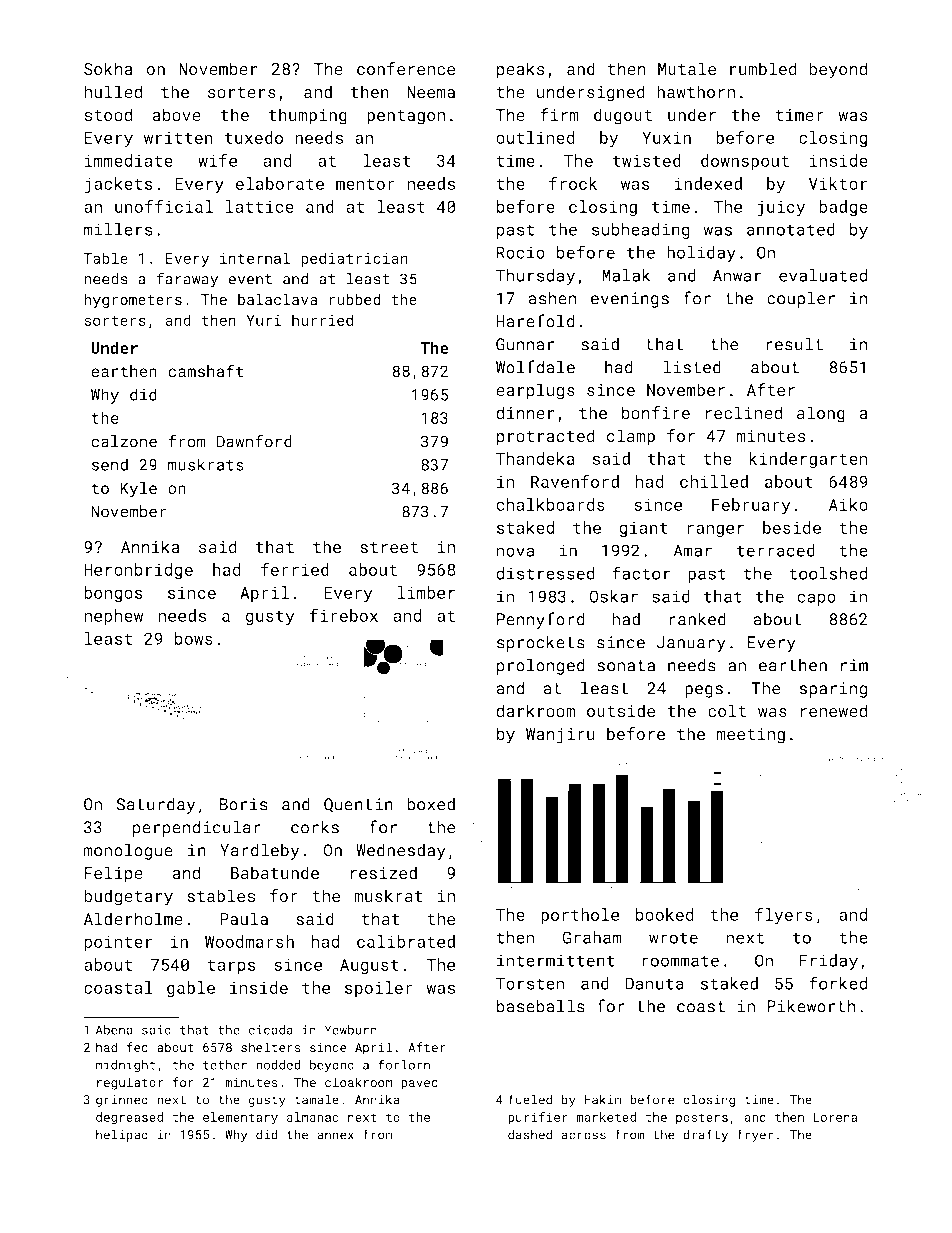 This document has width=952, height=1233. Describe the element at coordinates (763, 69) in the document. I see `rumbled` at that location.
